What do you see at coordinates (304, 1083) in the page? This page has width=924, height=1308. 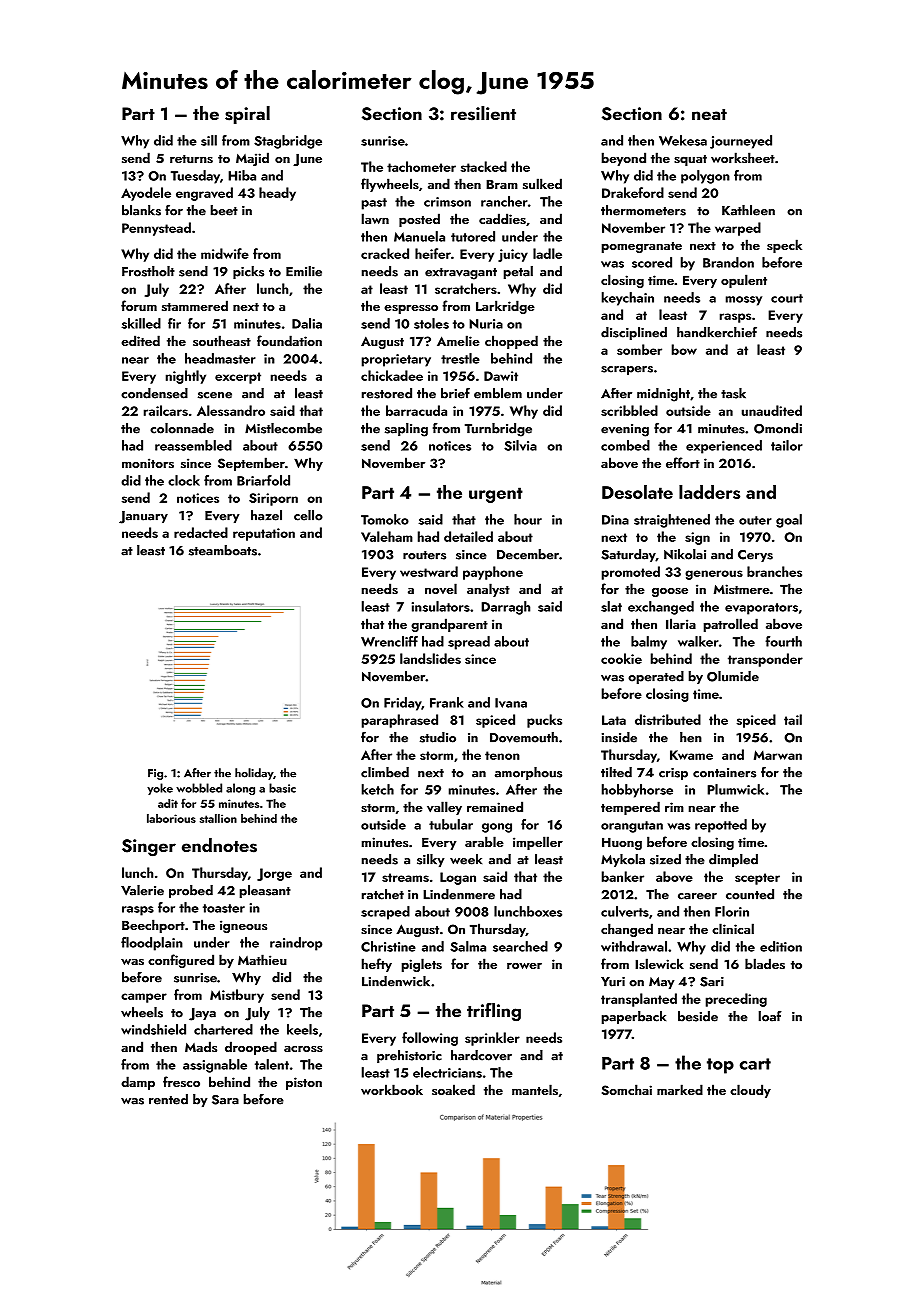 I see `piston` at bounding box center [304, 1083].
